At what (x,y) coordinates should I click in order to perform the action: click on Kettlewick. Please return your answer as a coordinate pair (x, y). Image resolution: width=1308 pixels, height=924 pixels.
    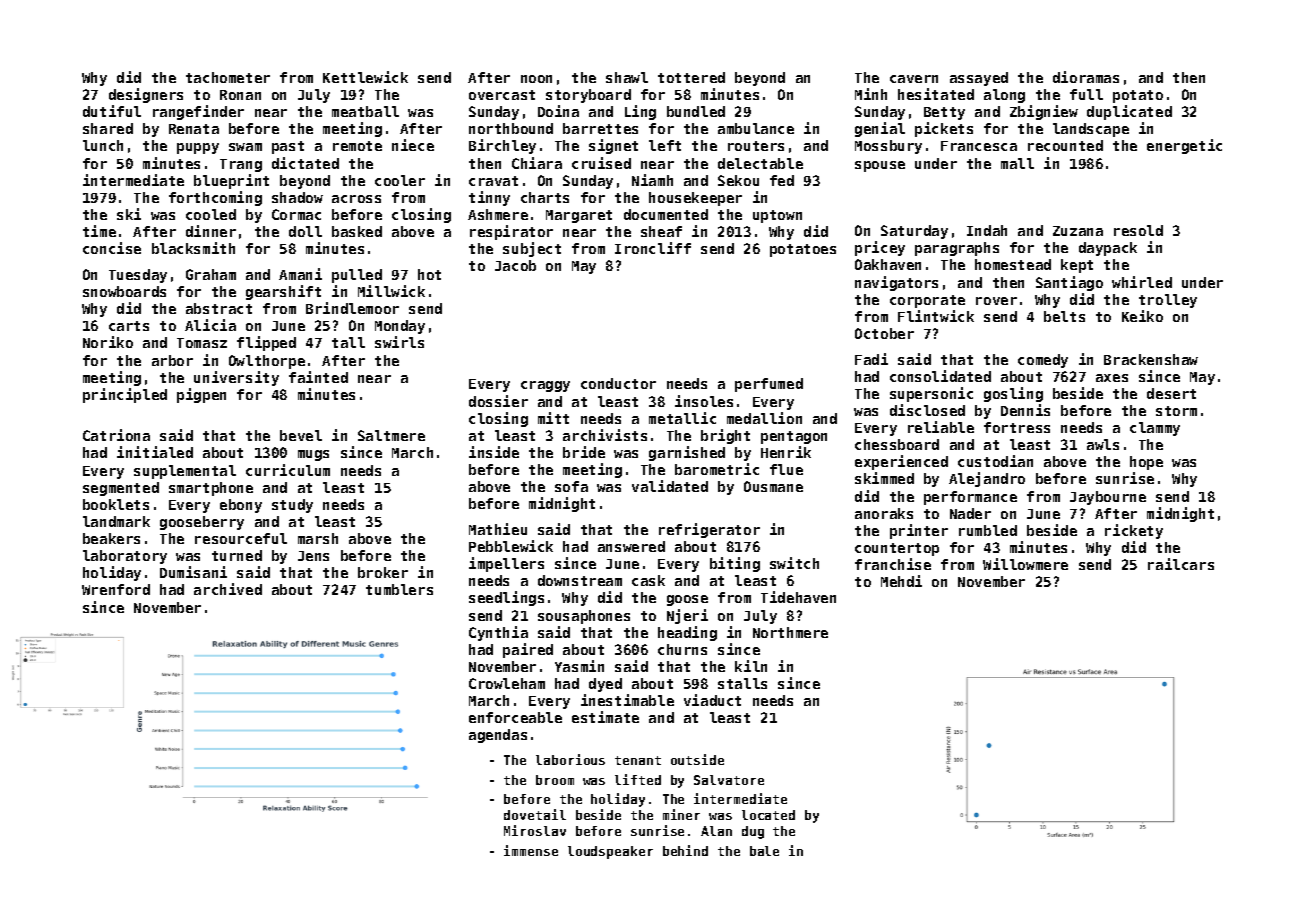
    Looking at the image, I should click on (365, 77).
